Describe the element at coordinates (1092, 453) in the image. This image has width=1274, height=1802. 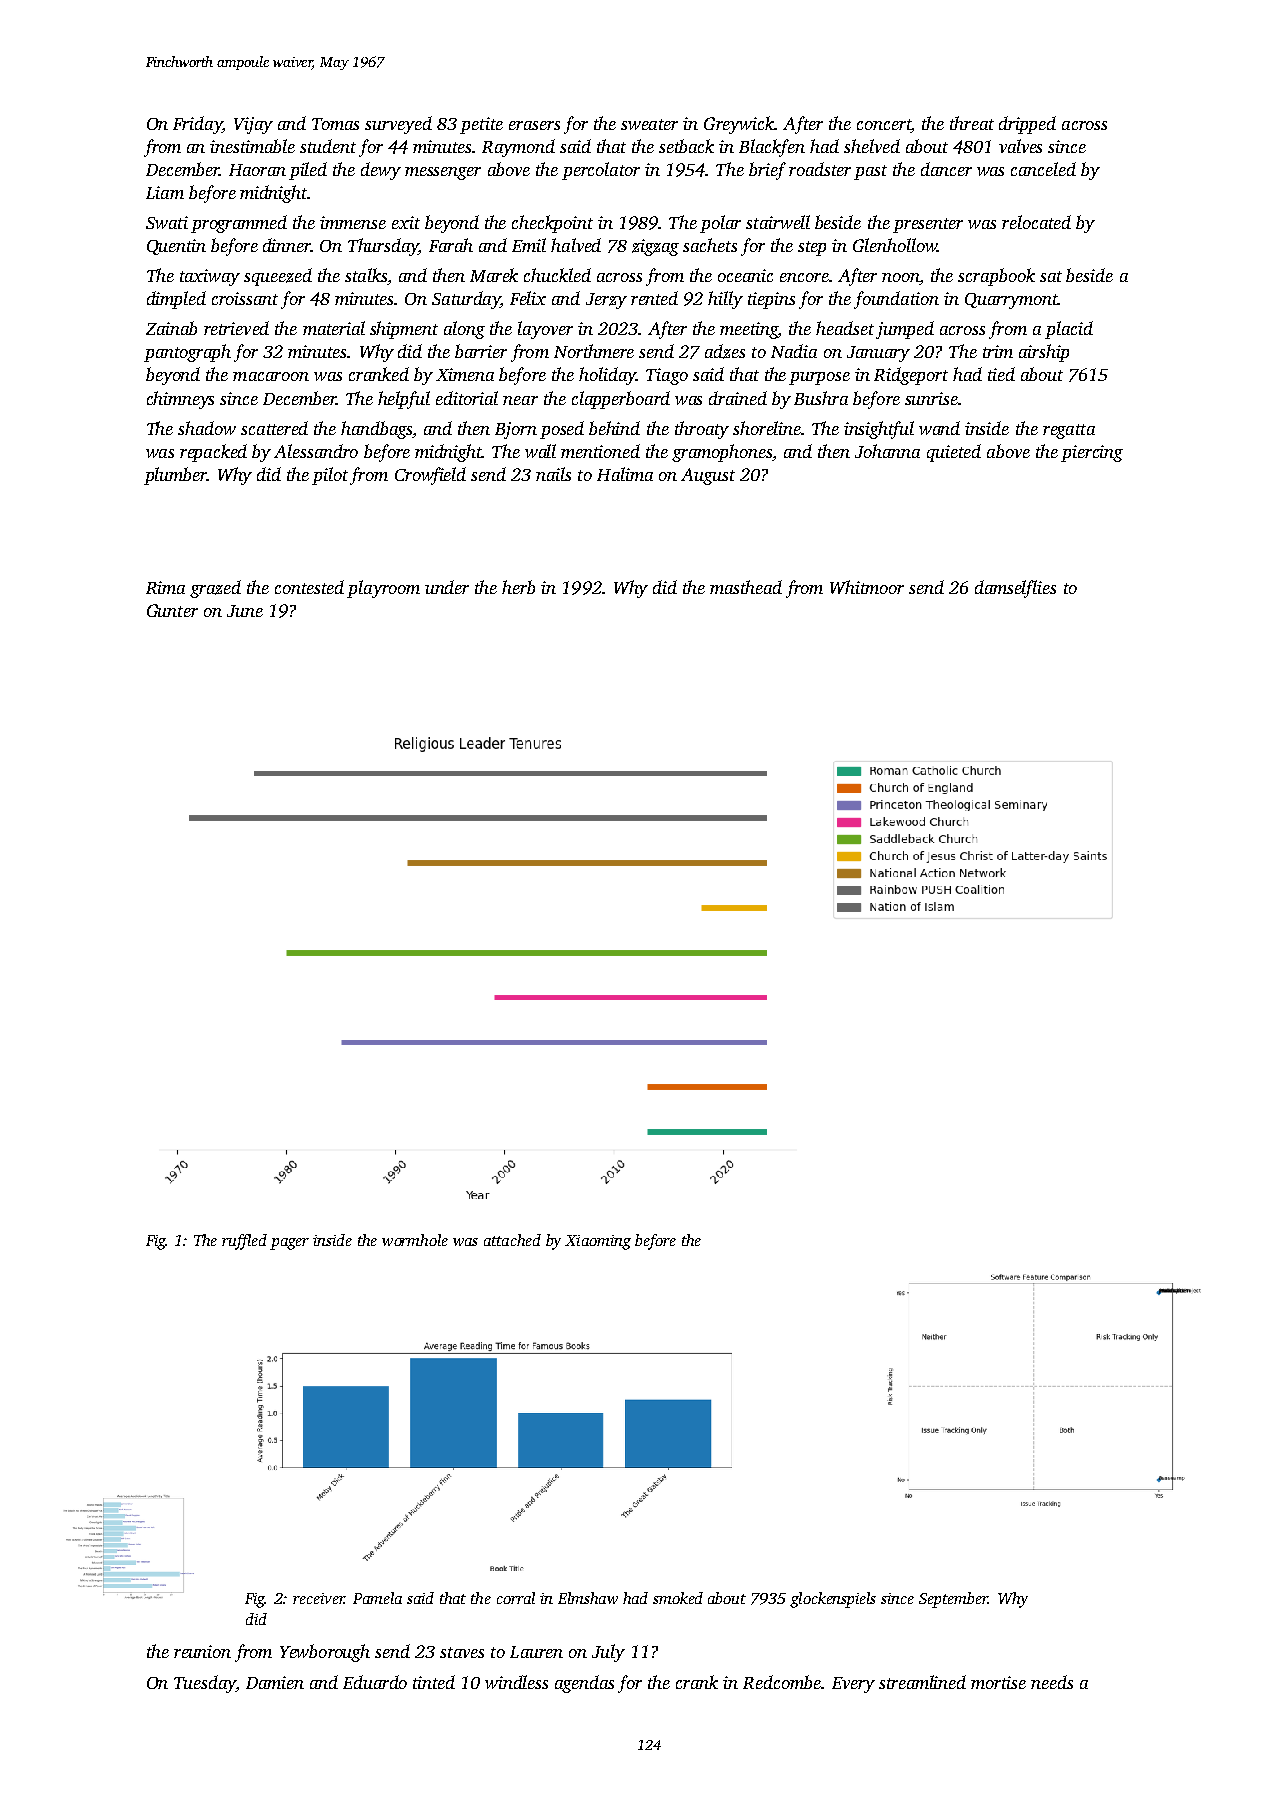
I see `piercing` at that location.
